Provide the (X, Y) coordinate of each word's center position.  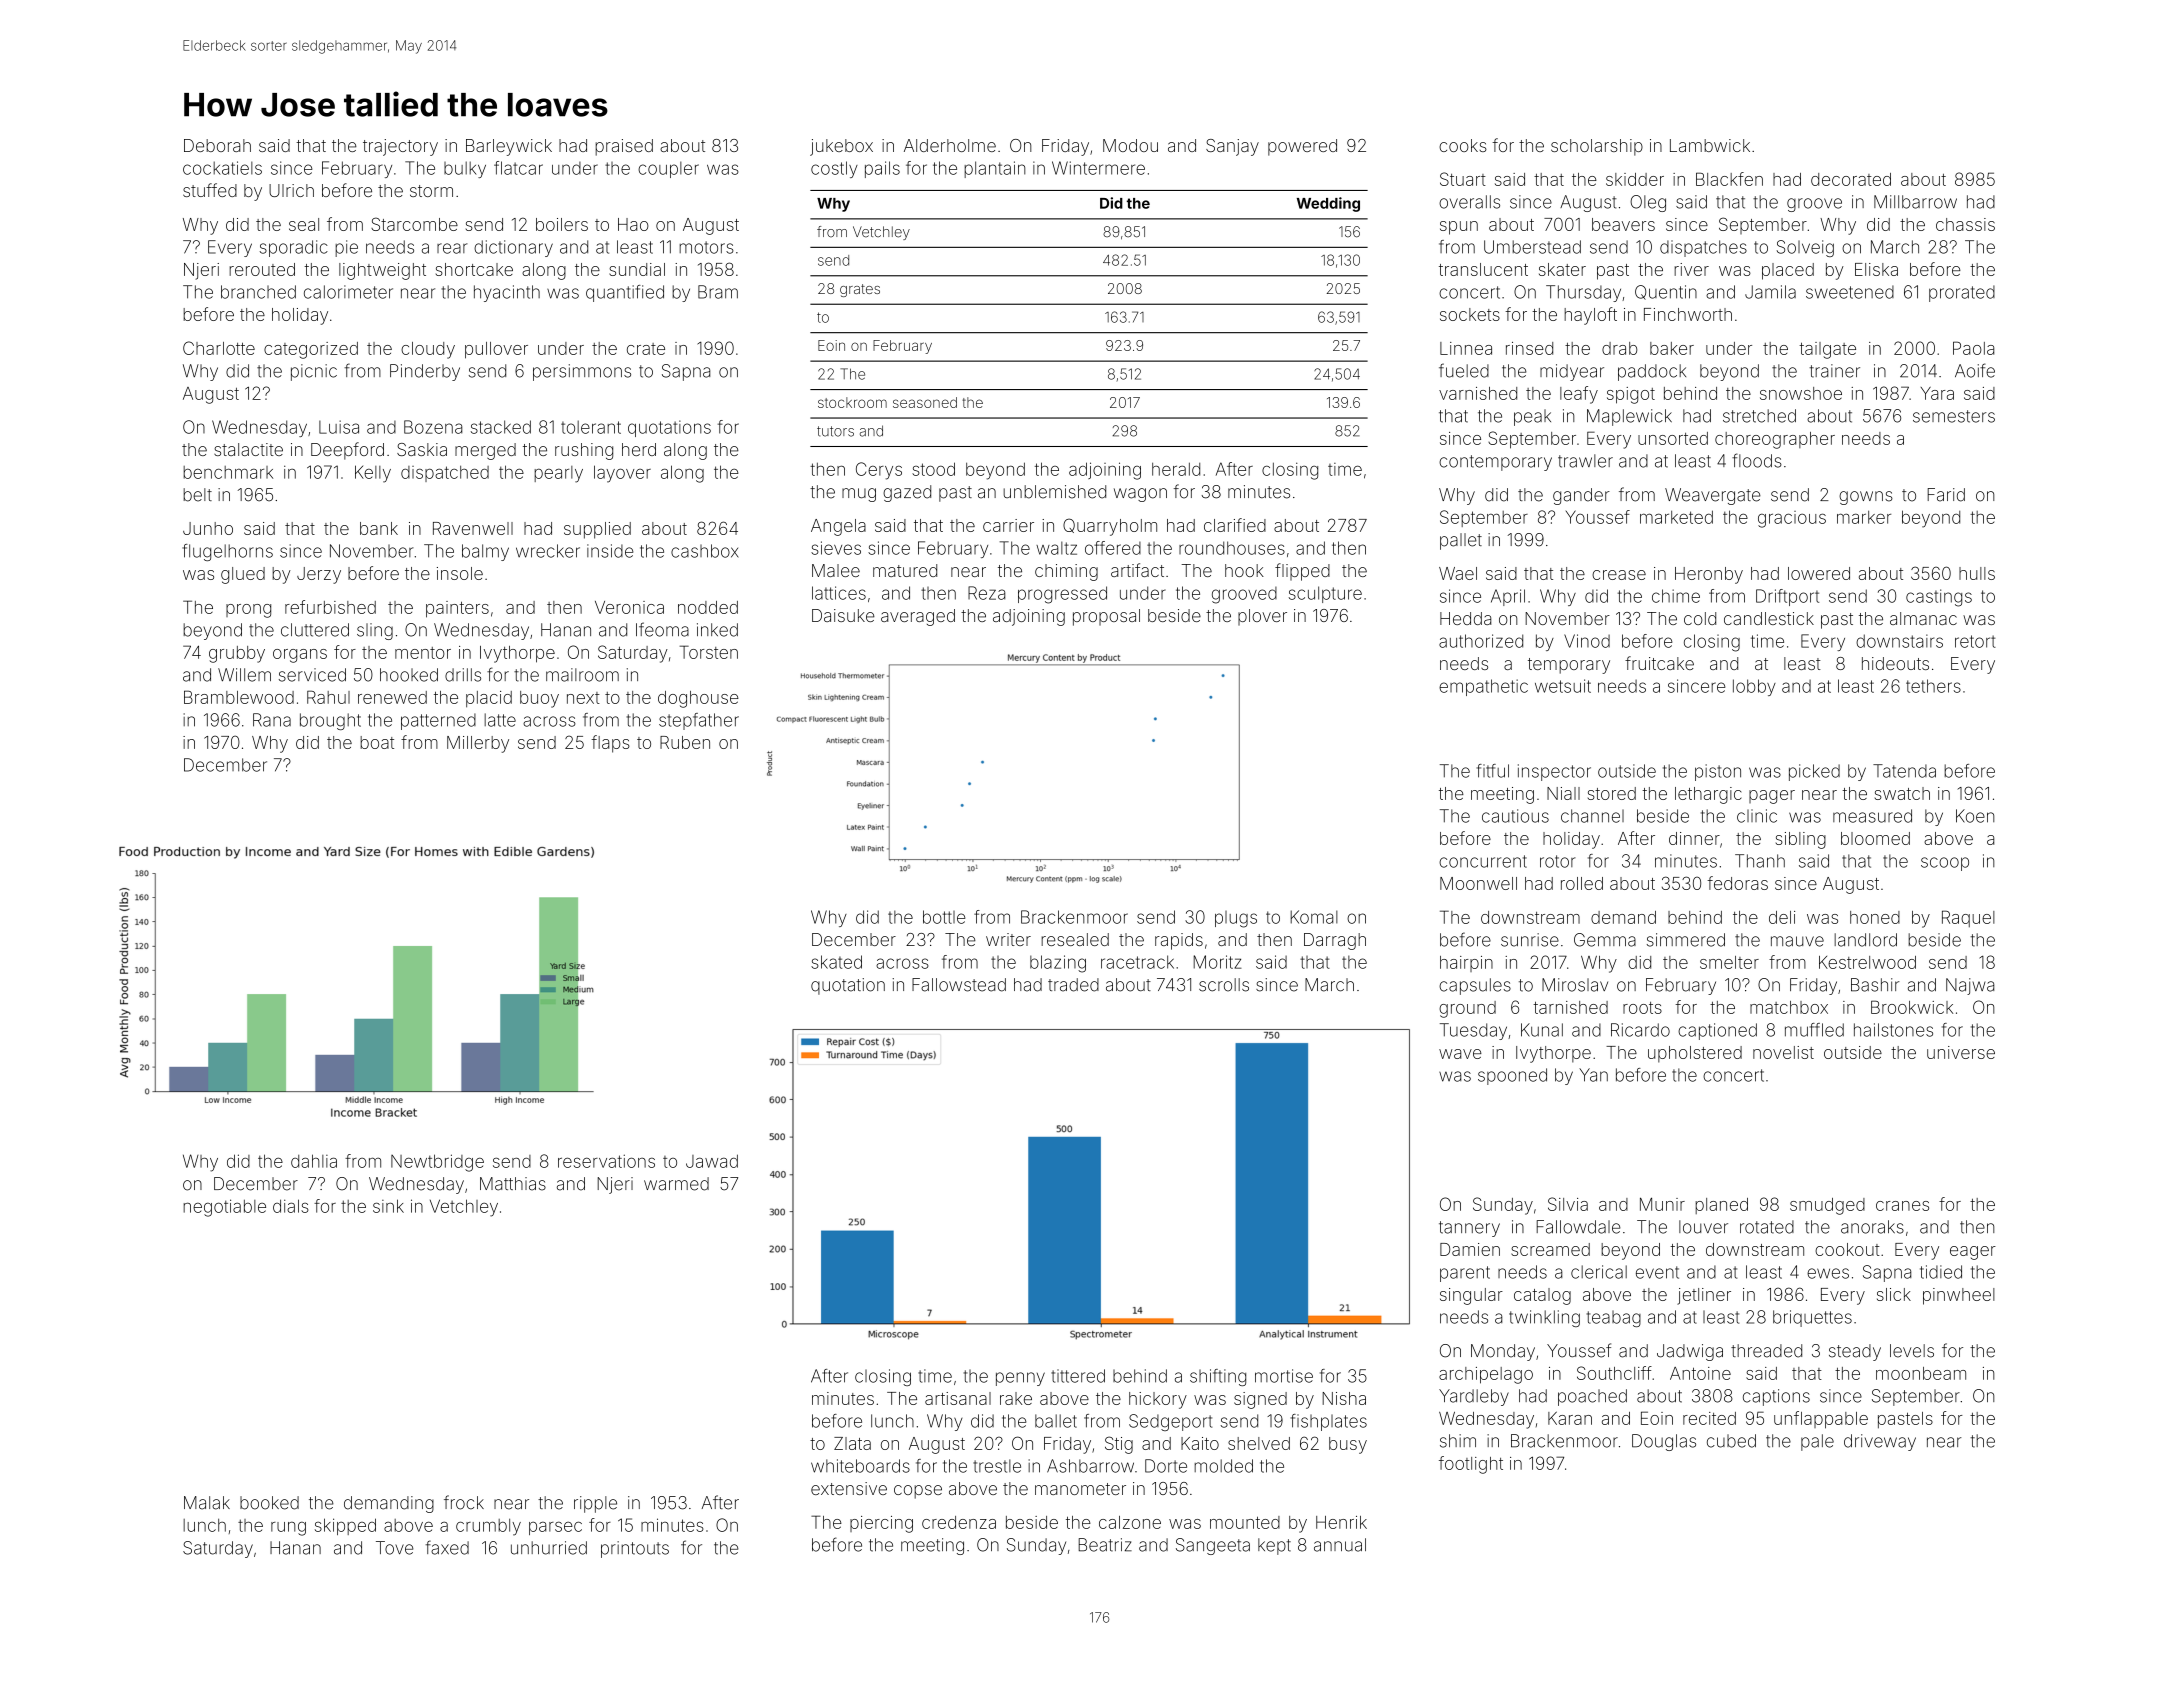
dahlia (314, 1161)
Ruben (685, 742)
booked (269, 1503)
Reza (986, 593)
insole (460, 573)
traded (1073, 985)
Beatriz (1105, 1545)
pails (882, 169)
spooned (1512, 1076)
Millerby (478, 744)
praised (624, 147)
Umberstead (1532, 247)
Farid (1946, 495)
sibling (1801, 840)
